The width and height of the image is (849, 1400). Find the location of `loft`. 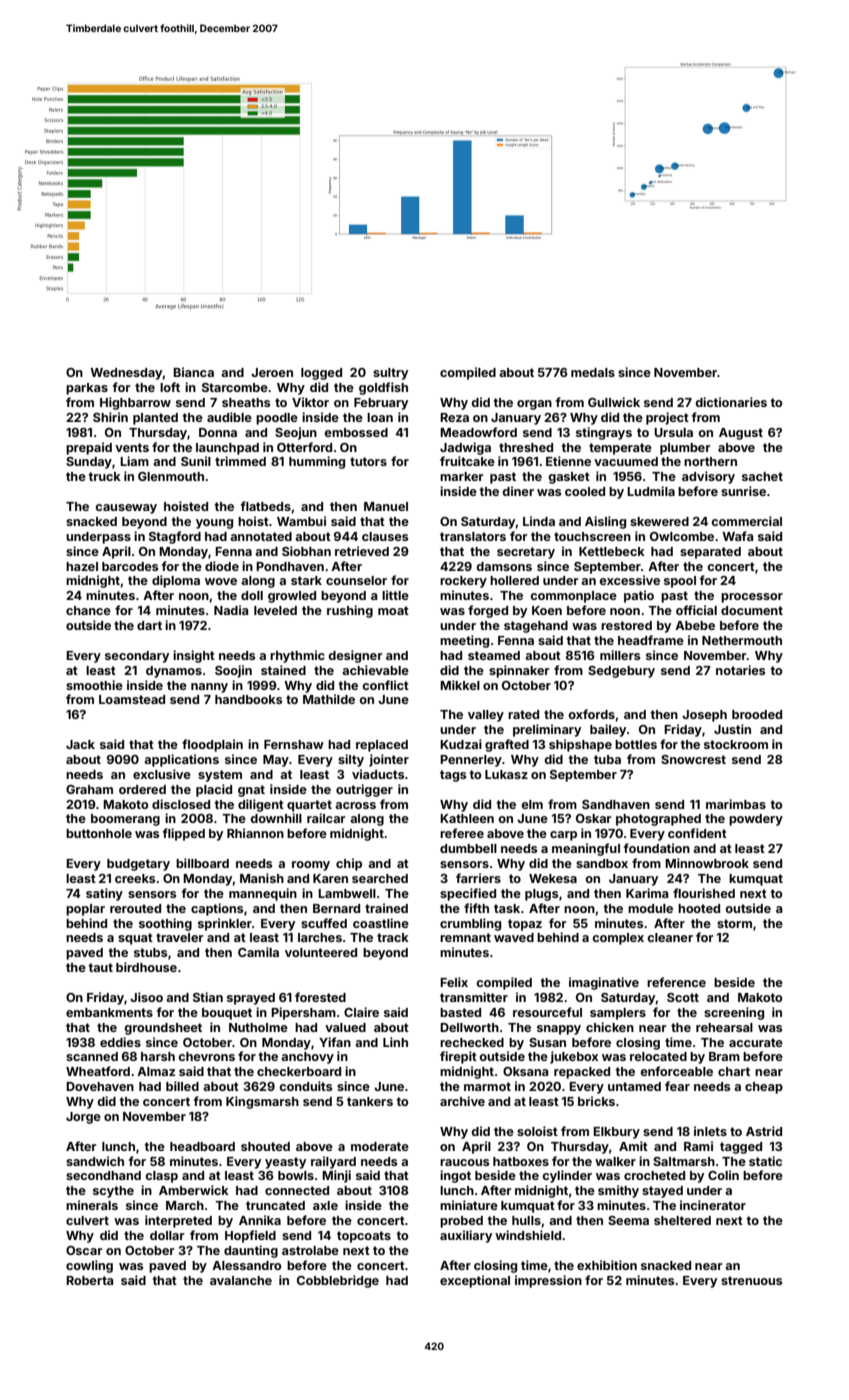

loft is located at coordinates (170, 387).
